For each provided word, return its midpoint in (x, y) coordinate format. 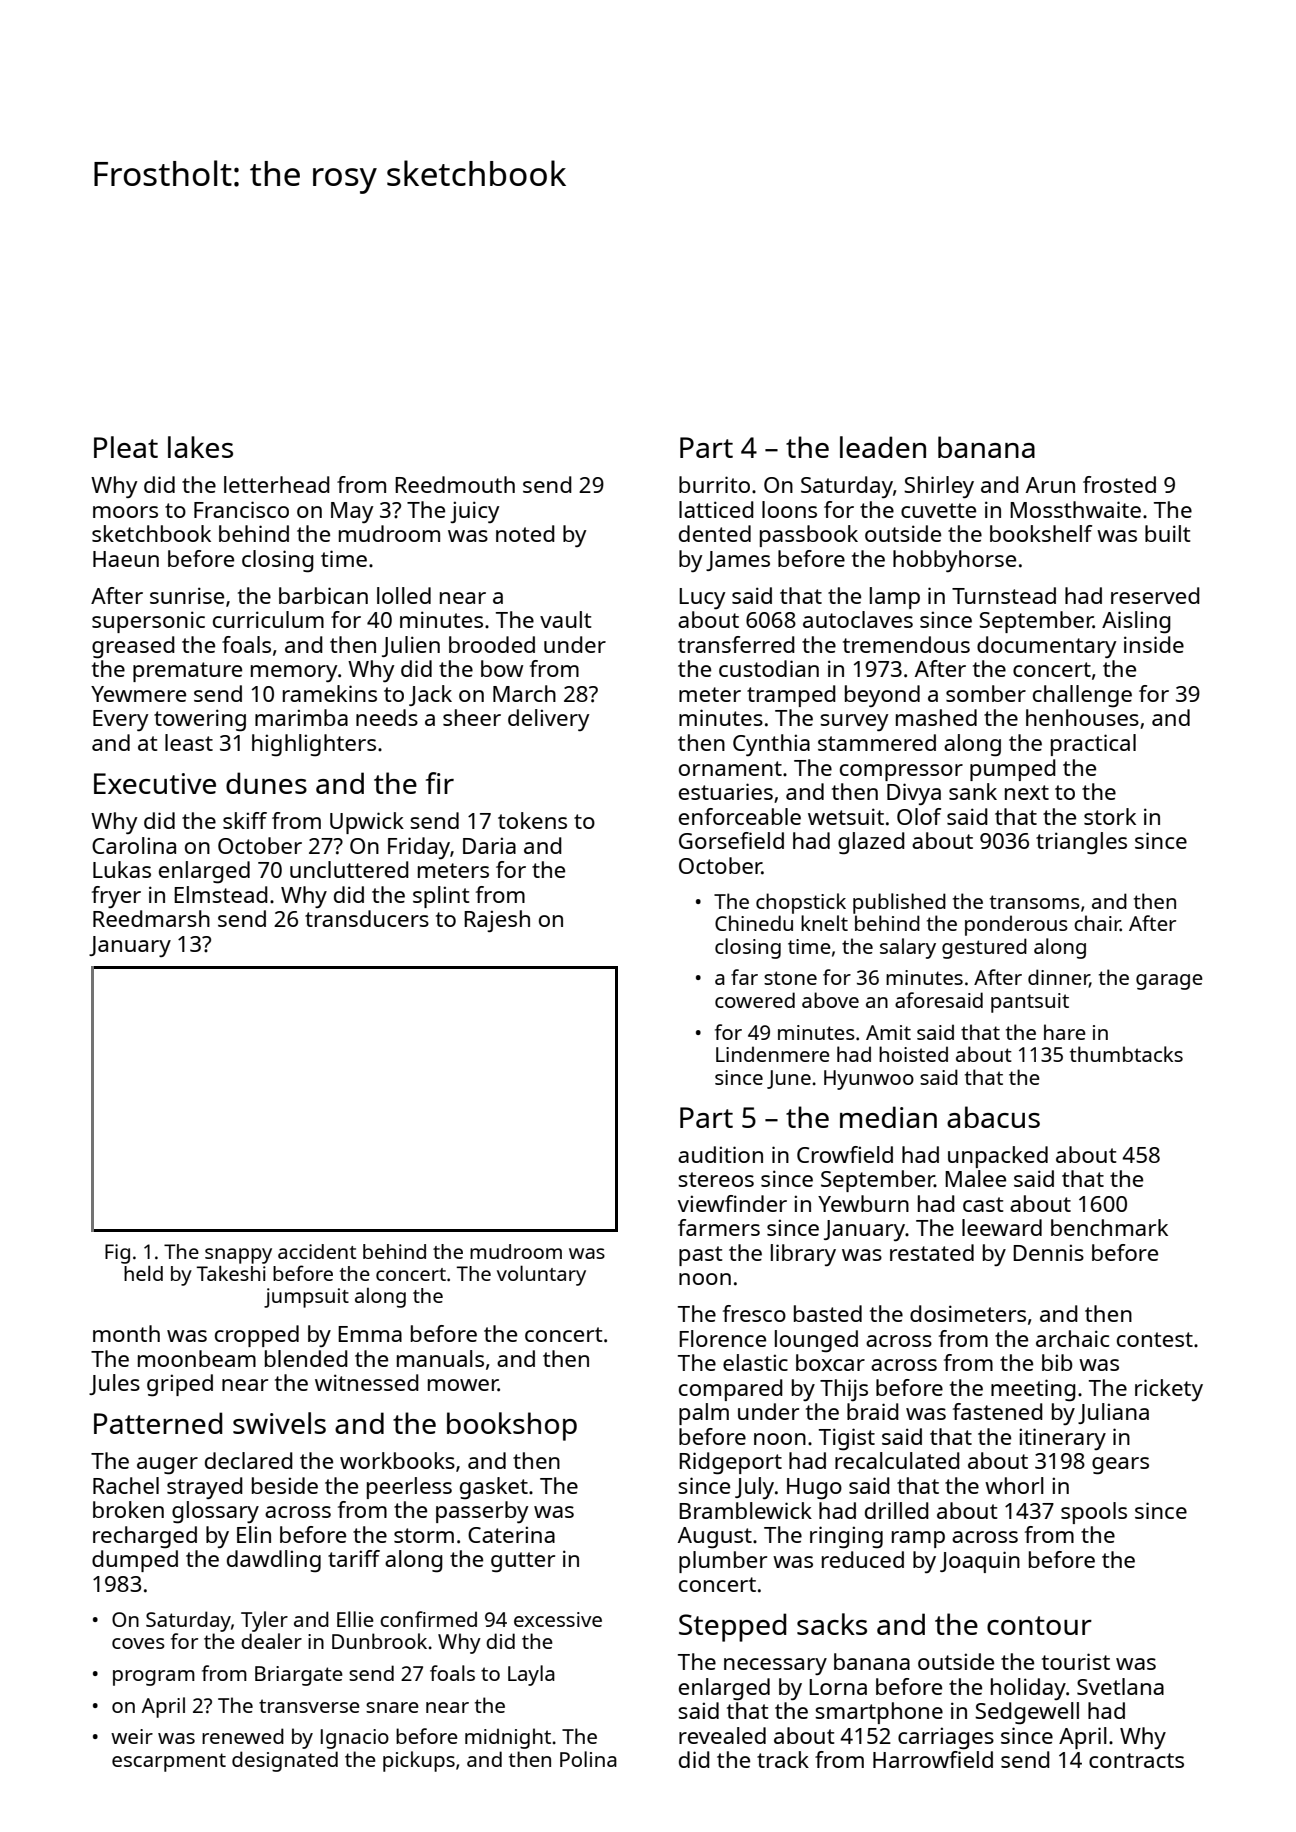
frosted (1119, 484)
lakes (200, 447)
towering (200, 720)
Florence (722, 1338)
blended (306, 1358)
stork (1110, 816)
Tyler (264, 1621)
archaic (1072, 1338)
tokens (532, 820)
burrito (714, 484)
